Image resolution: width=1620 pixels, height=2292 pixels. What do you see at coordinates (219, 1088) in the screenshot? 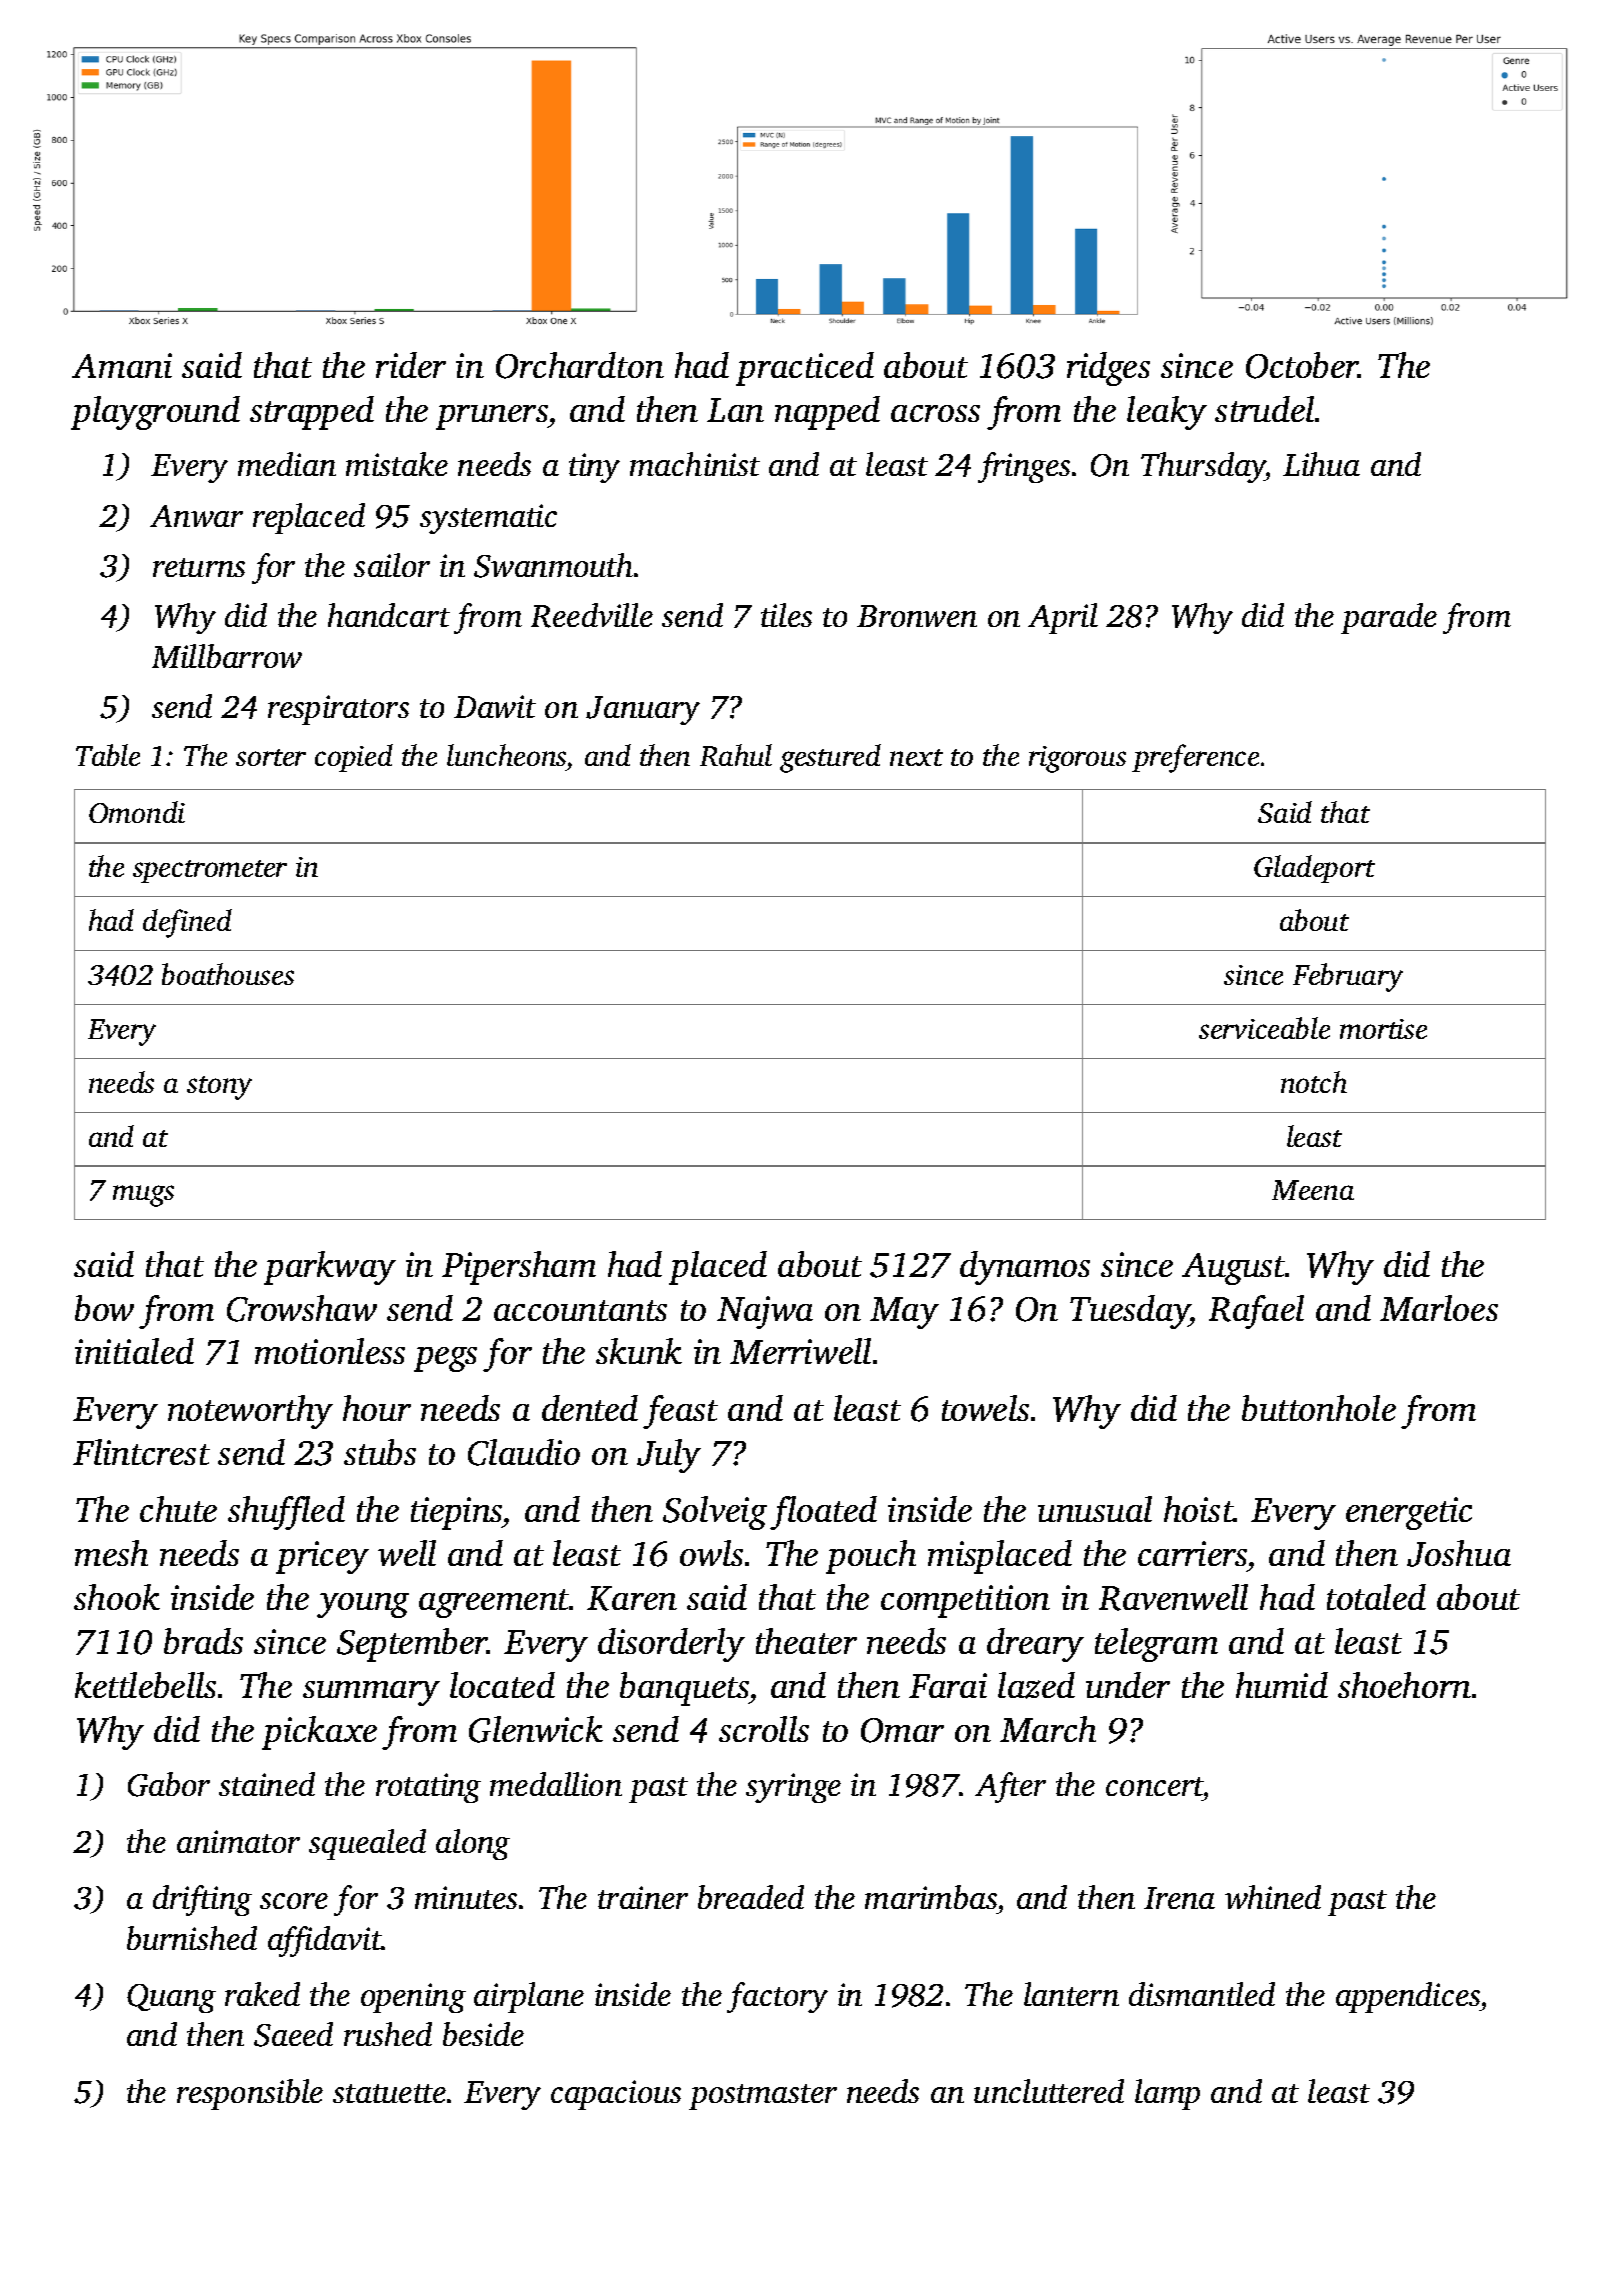
I see `stony` at bounding box center [219, 1088].
